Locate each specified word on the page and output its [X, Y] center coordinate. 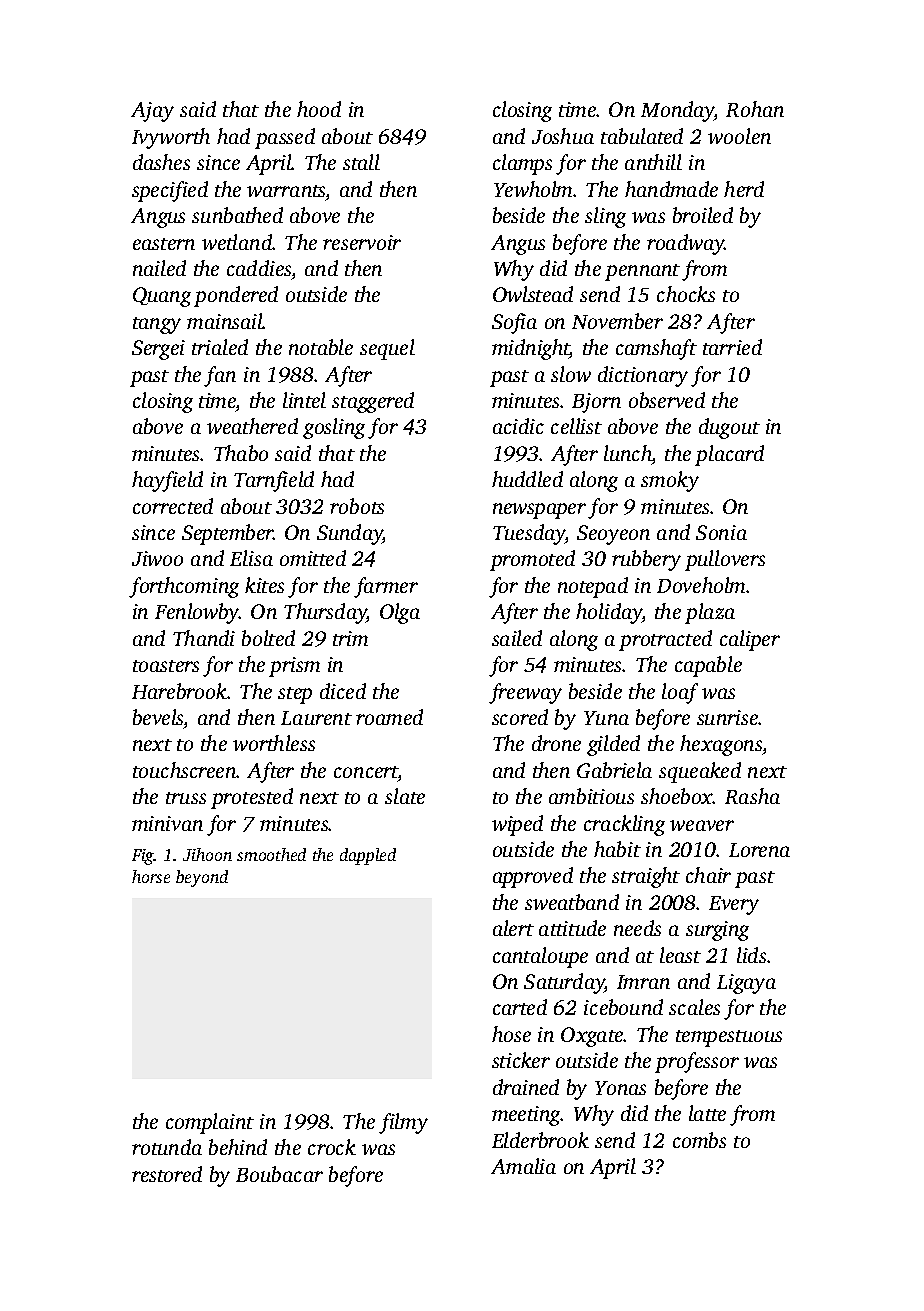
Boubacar [279, 1174]
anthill [653, 162]
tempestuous [729, 1038]
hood [319, 109]
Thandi [204, 638]
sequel [387, 349]
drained [526, 1087]
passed [285, 138]
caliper [750, 640]
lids [751, 955]
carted [520, 1007]
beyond [202, 878]
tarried [732, 347]
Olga [400, 613]
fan [220, 376]
